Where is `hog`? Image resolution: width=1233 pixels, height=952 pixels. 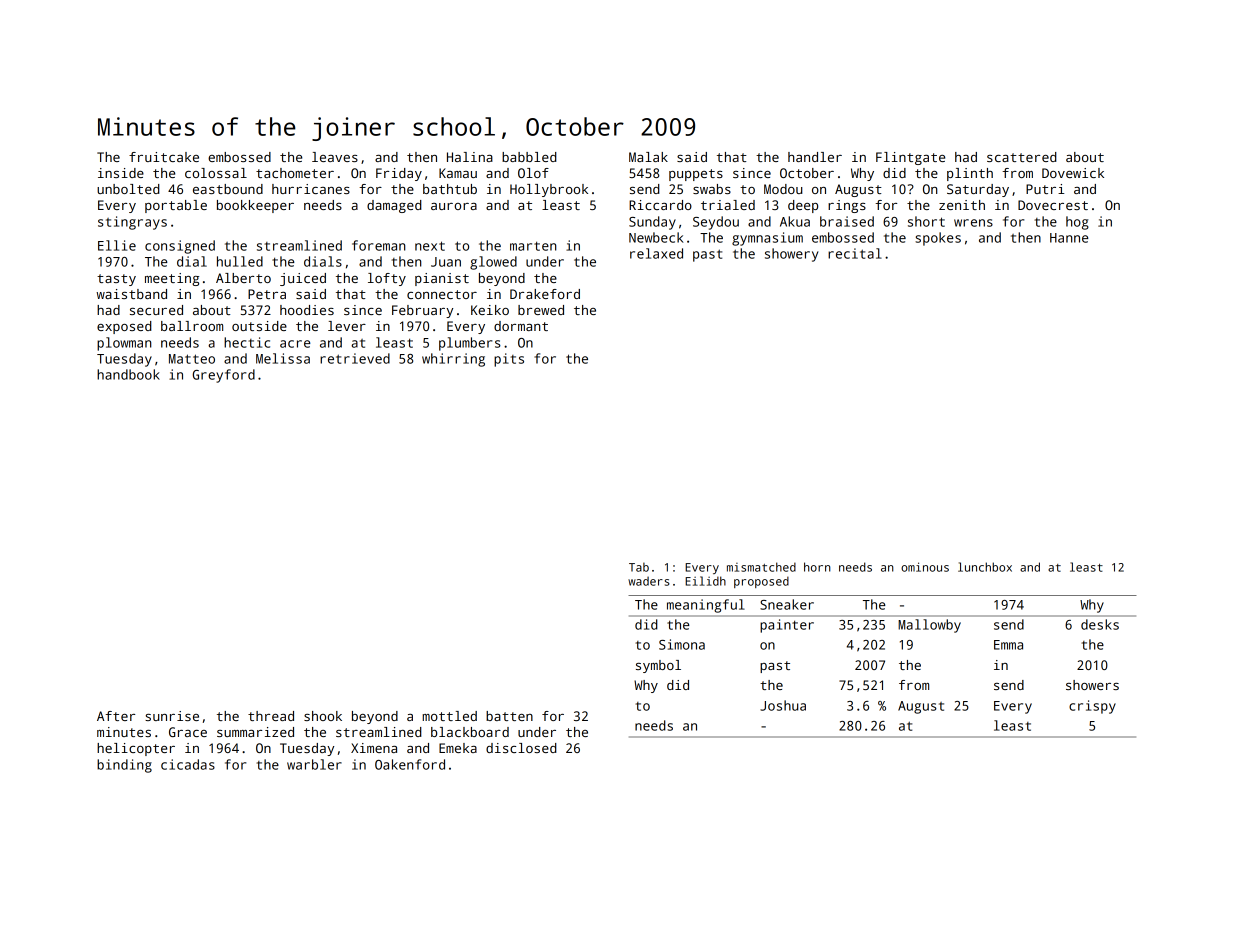
hog is located at coordinates (1077, 223).
